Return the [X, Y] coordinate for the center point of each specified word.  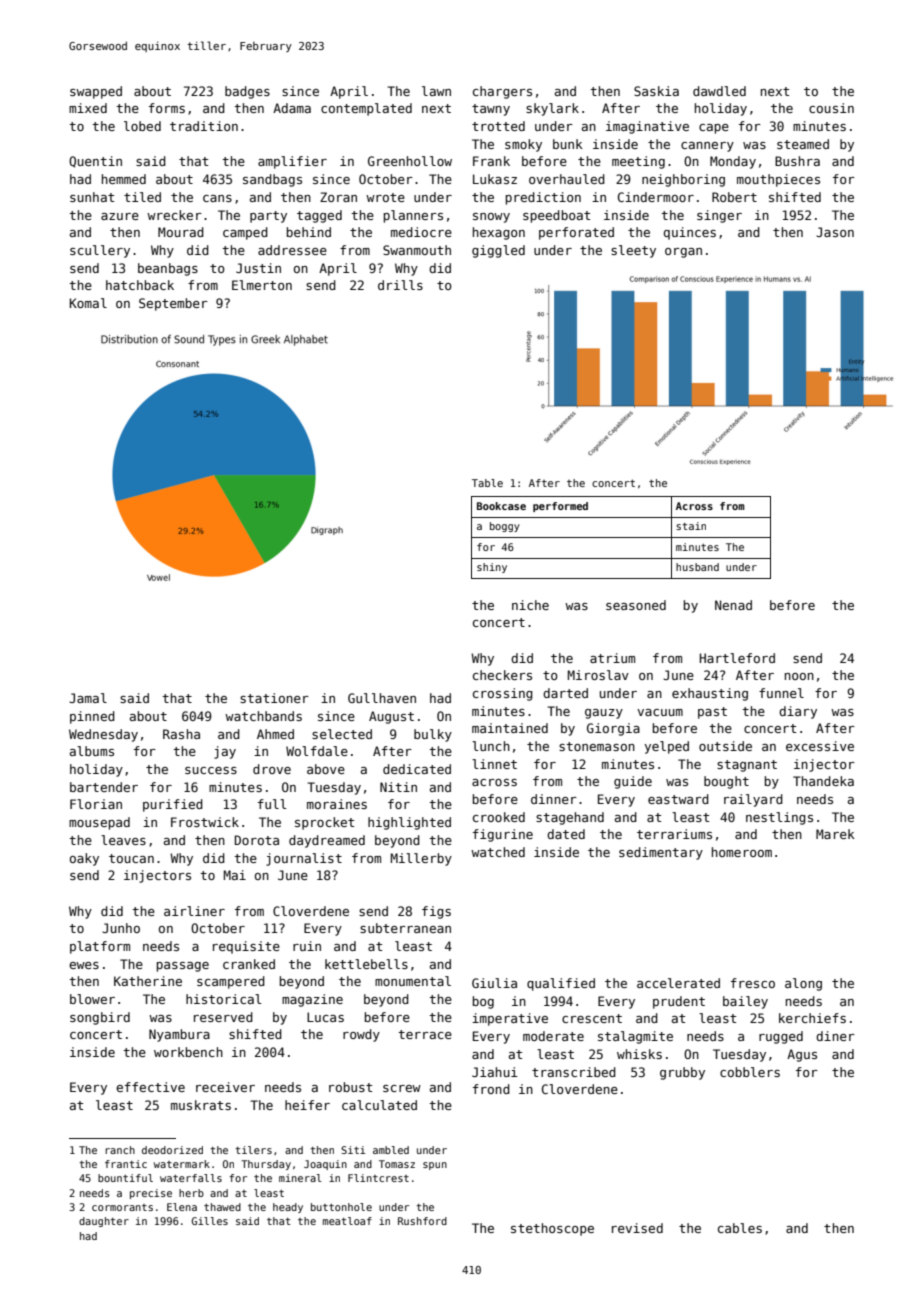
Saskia [656, 91]
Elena [182, 1207]
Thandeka [823, 781]
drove [272, 769]
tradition [204, 126]
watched [498, 852]
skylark [552, 109]
